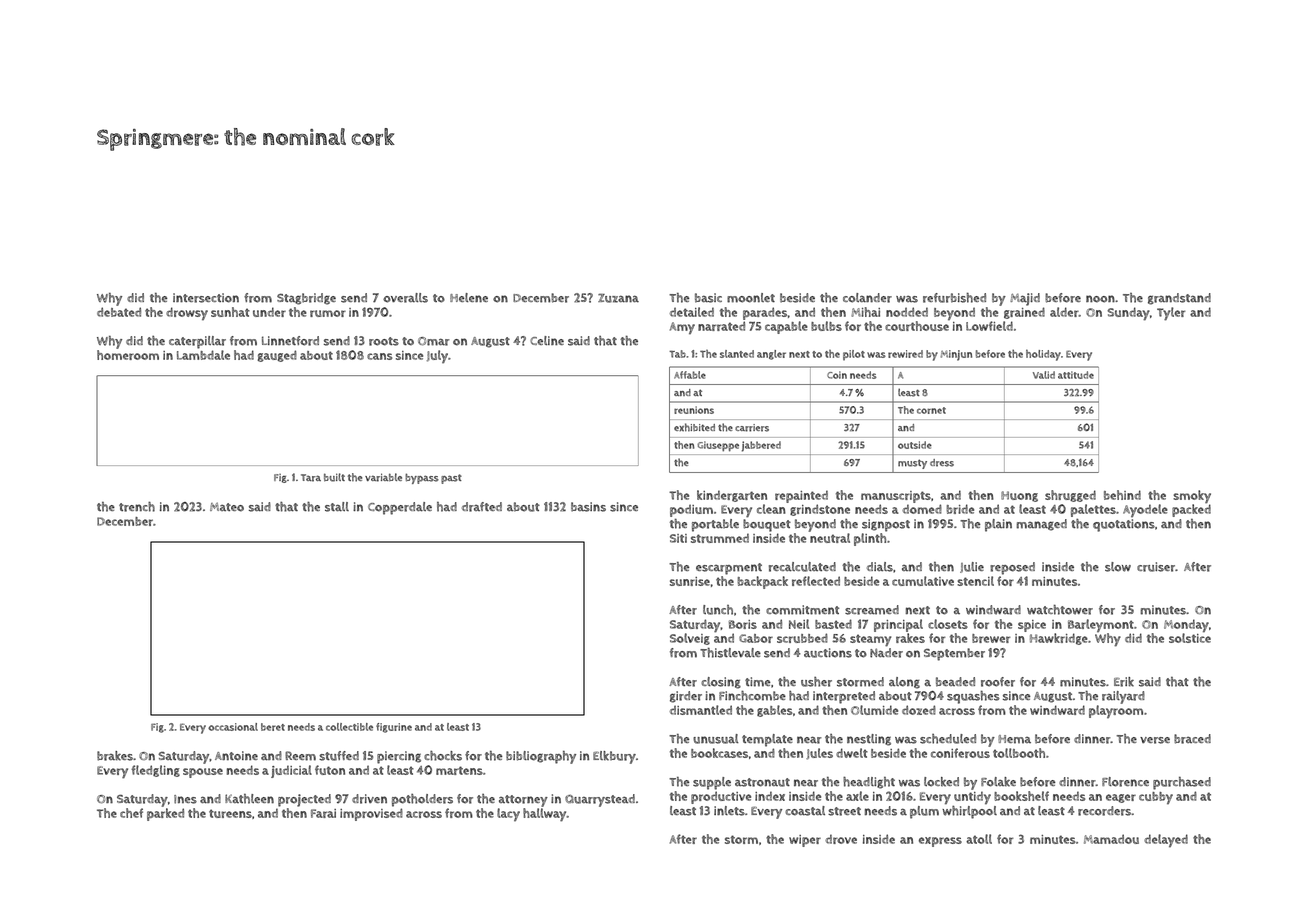 The height and width of the screenshot is (924, 1308). Describe the element at coordinates (729, 569) in the screenshot. I see `escarpment` at that location.
